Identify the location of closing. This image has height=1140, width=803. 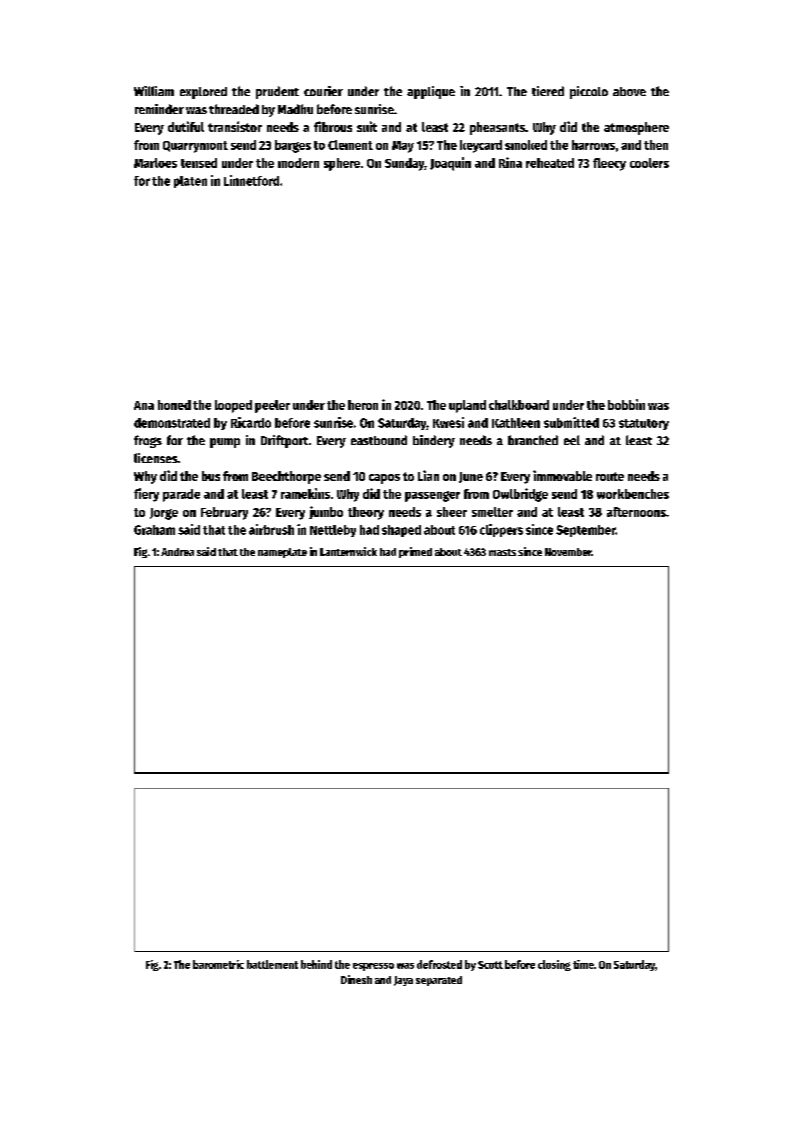
(554, 965).
